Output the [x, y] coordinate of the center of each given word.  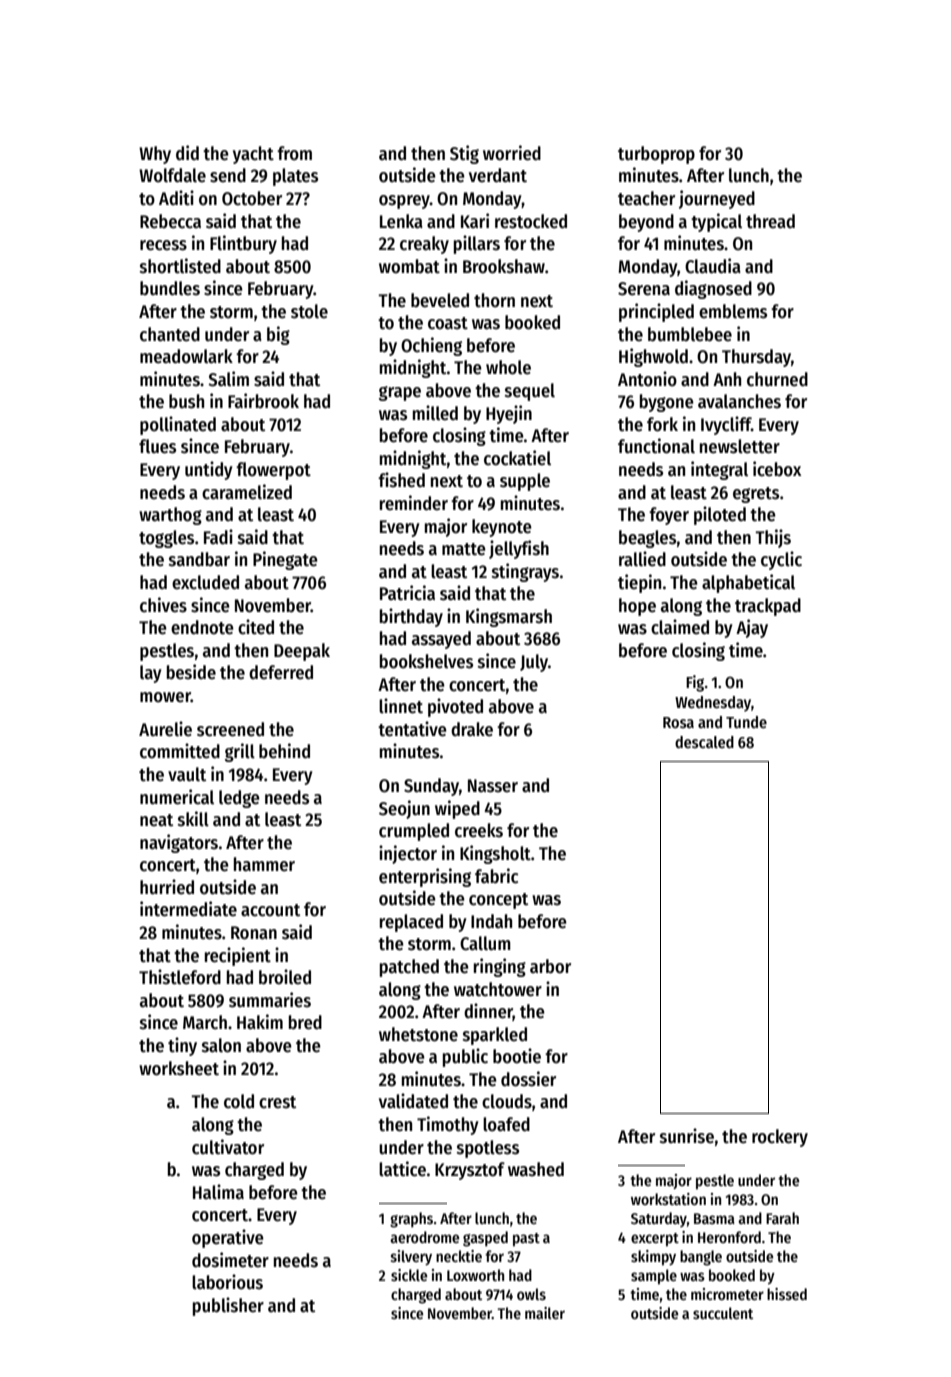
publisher [228, 1306]
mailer [545, 1313]
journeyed [717, 199]
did [187, 153]
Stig [464, 154]
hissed [787, 1294]
